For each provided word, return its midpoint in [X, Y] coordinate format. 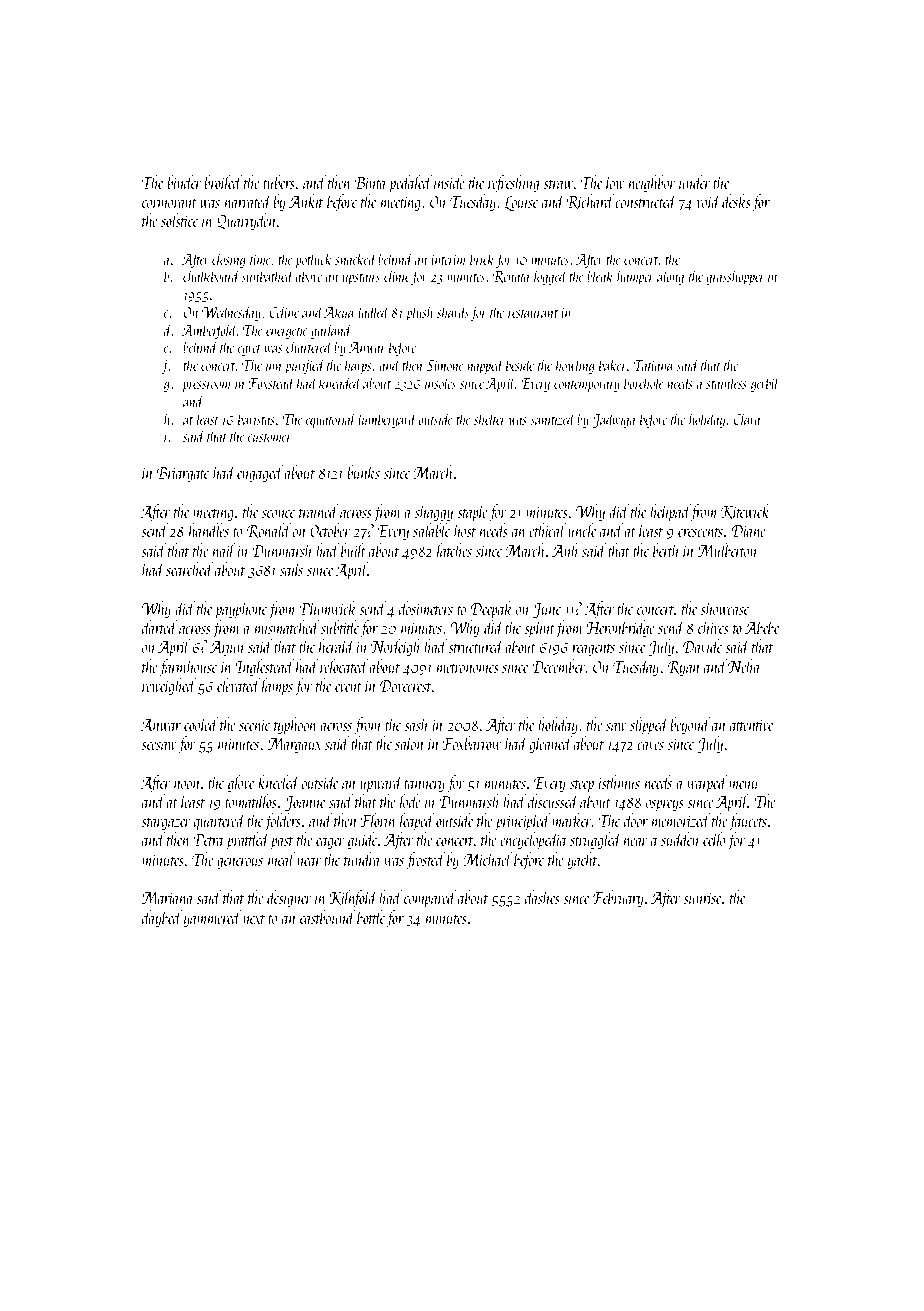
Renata [511, 277]
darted [160, 627]
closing [229, 260]
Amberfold [209, 331]
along [670, 277]
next [254, 919]
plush [419, 313]
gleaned [550, 745]
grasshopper [735, 277]
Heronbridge [620, 629]
